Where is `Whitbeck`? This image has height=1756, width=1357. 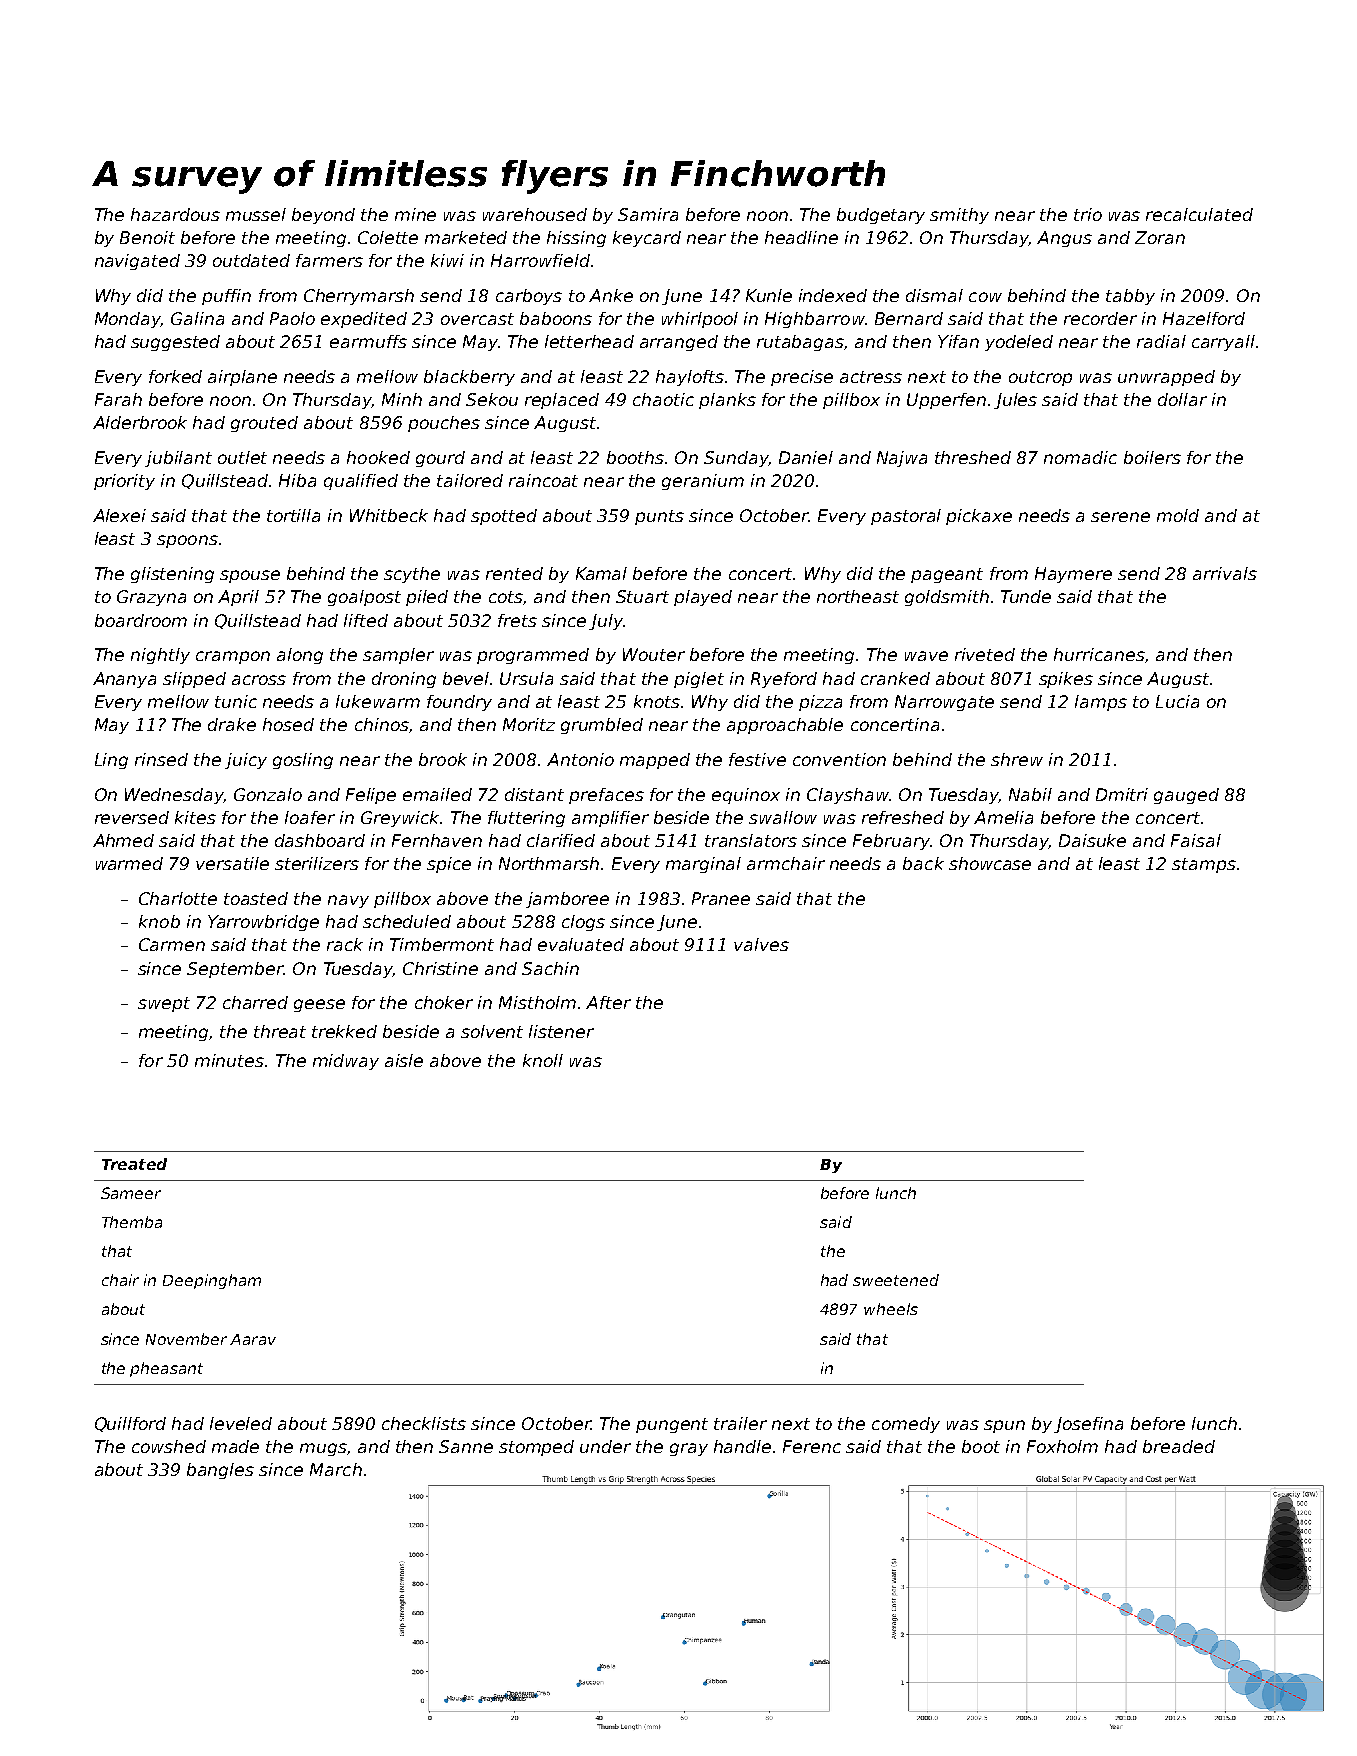 Whitbeck is located at coordinates (389, 515).
